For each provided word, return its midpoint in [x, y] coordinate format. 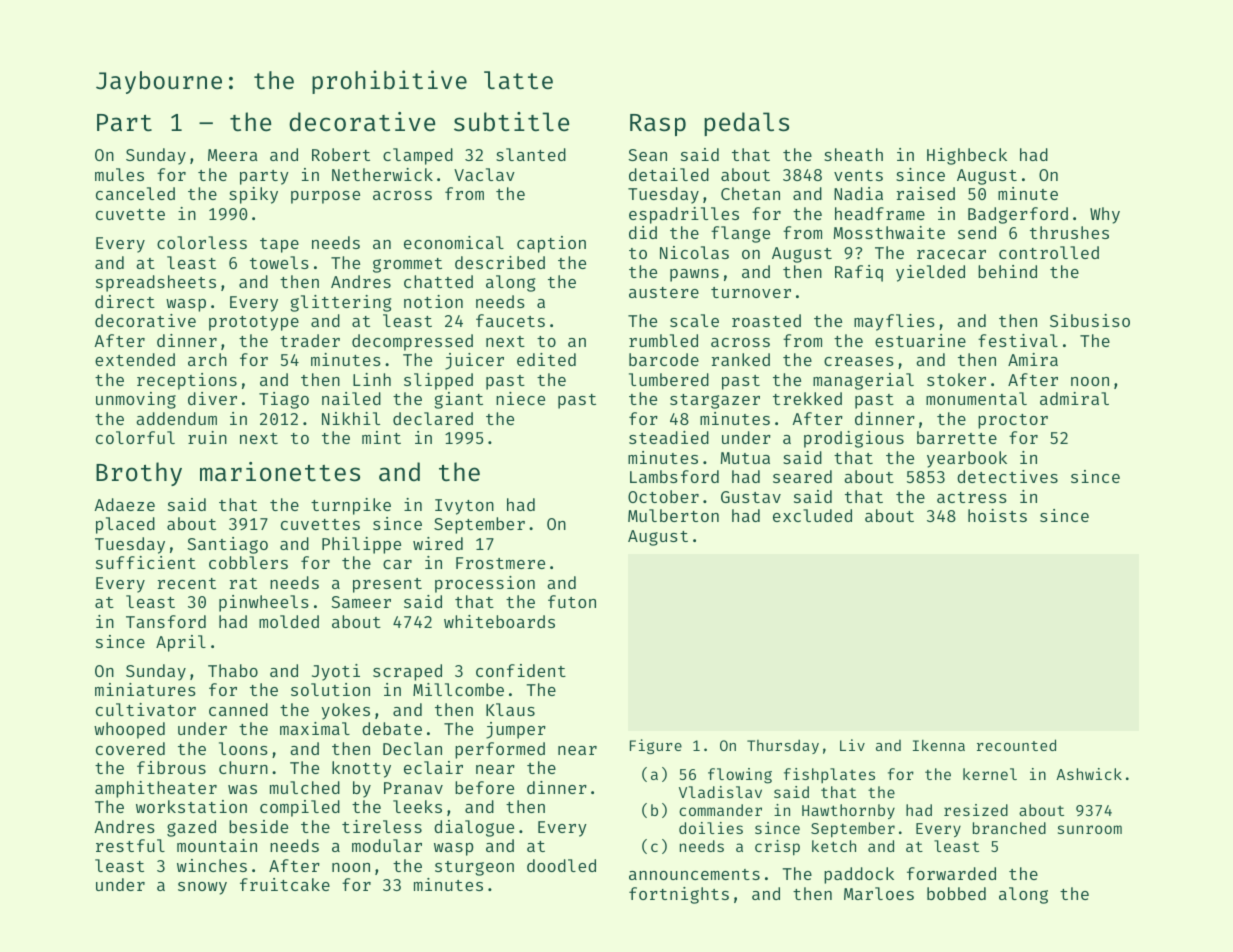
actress [972, 497]
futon [572, 601]
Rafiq [859, 273]
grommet [407, 265]
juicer [474, 361]
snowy [202, 888]
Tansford [166, 621]
